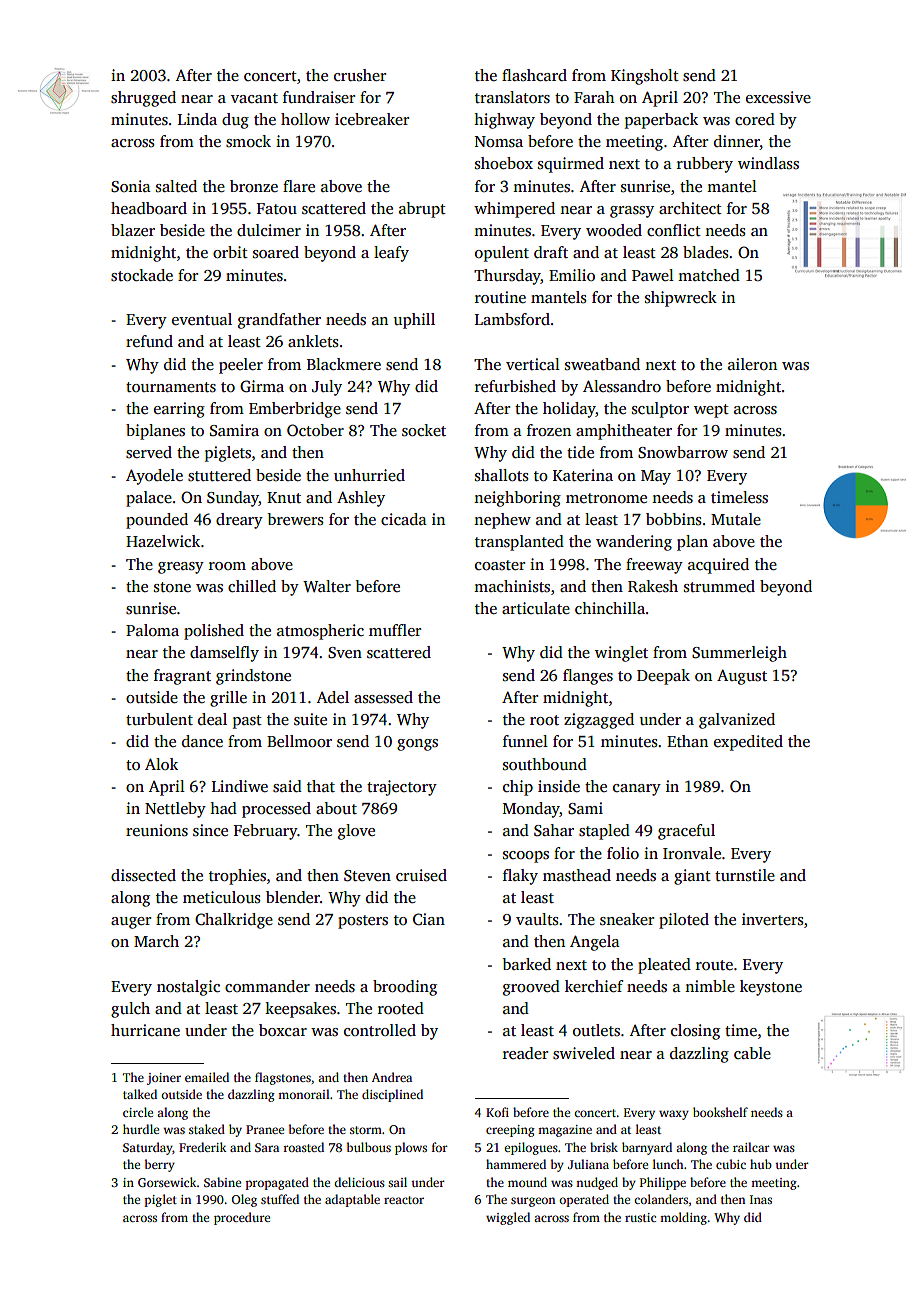 The height and width of the screenshot is (1314, 924). Describe the element at coordinates (499, 142) in the screenshot. I see `Nomsa` at that location.
